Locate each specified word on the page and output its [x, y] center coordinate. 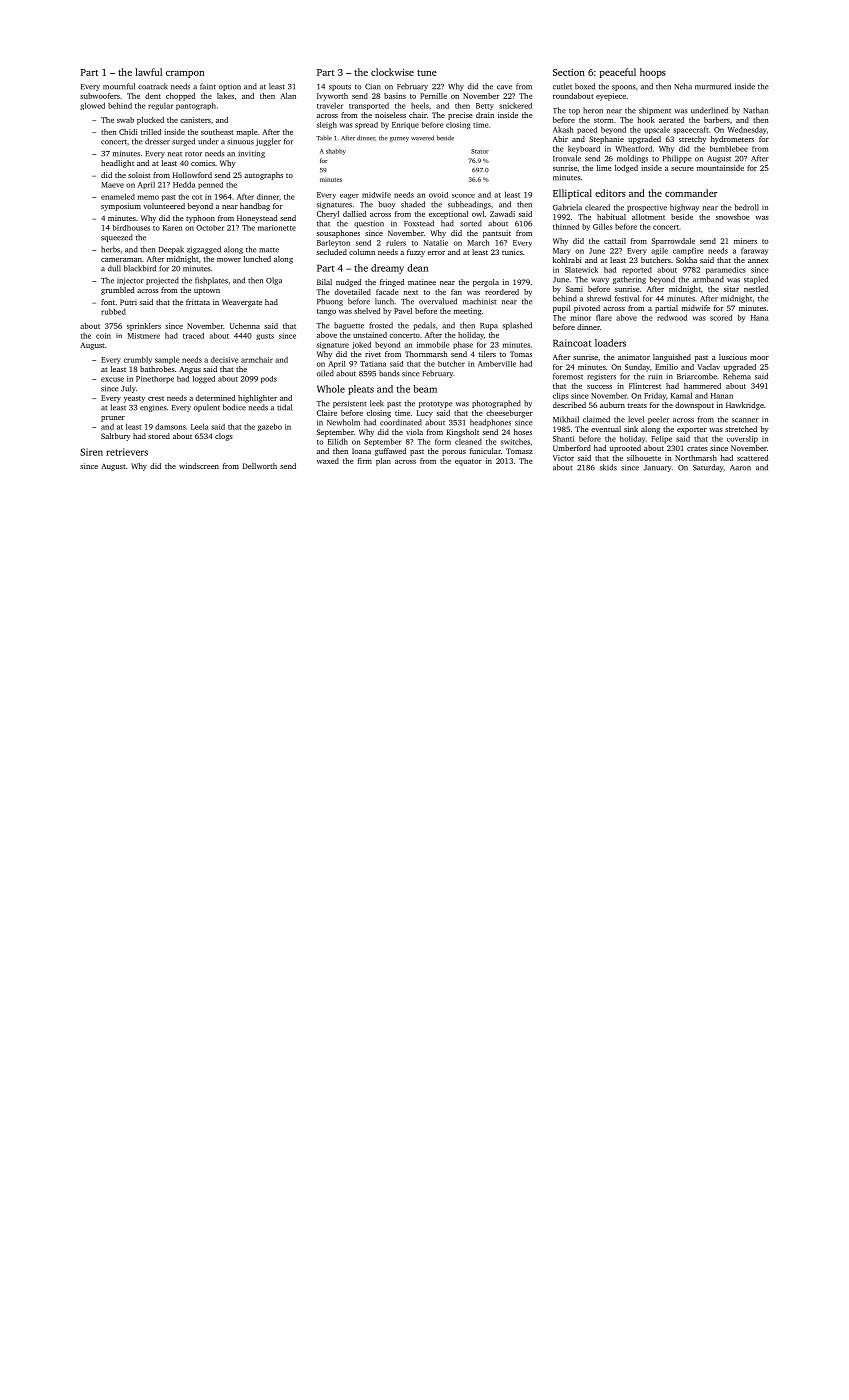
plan [383, 462]
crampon [185, 74]
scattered [752, 458]
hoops [653, 73]
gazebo [270, 427]
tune [427, 73]
